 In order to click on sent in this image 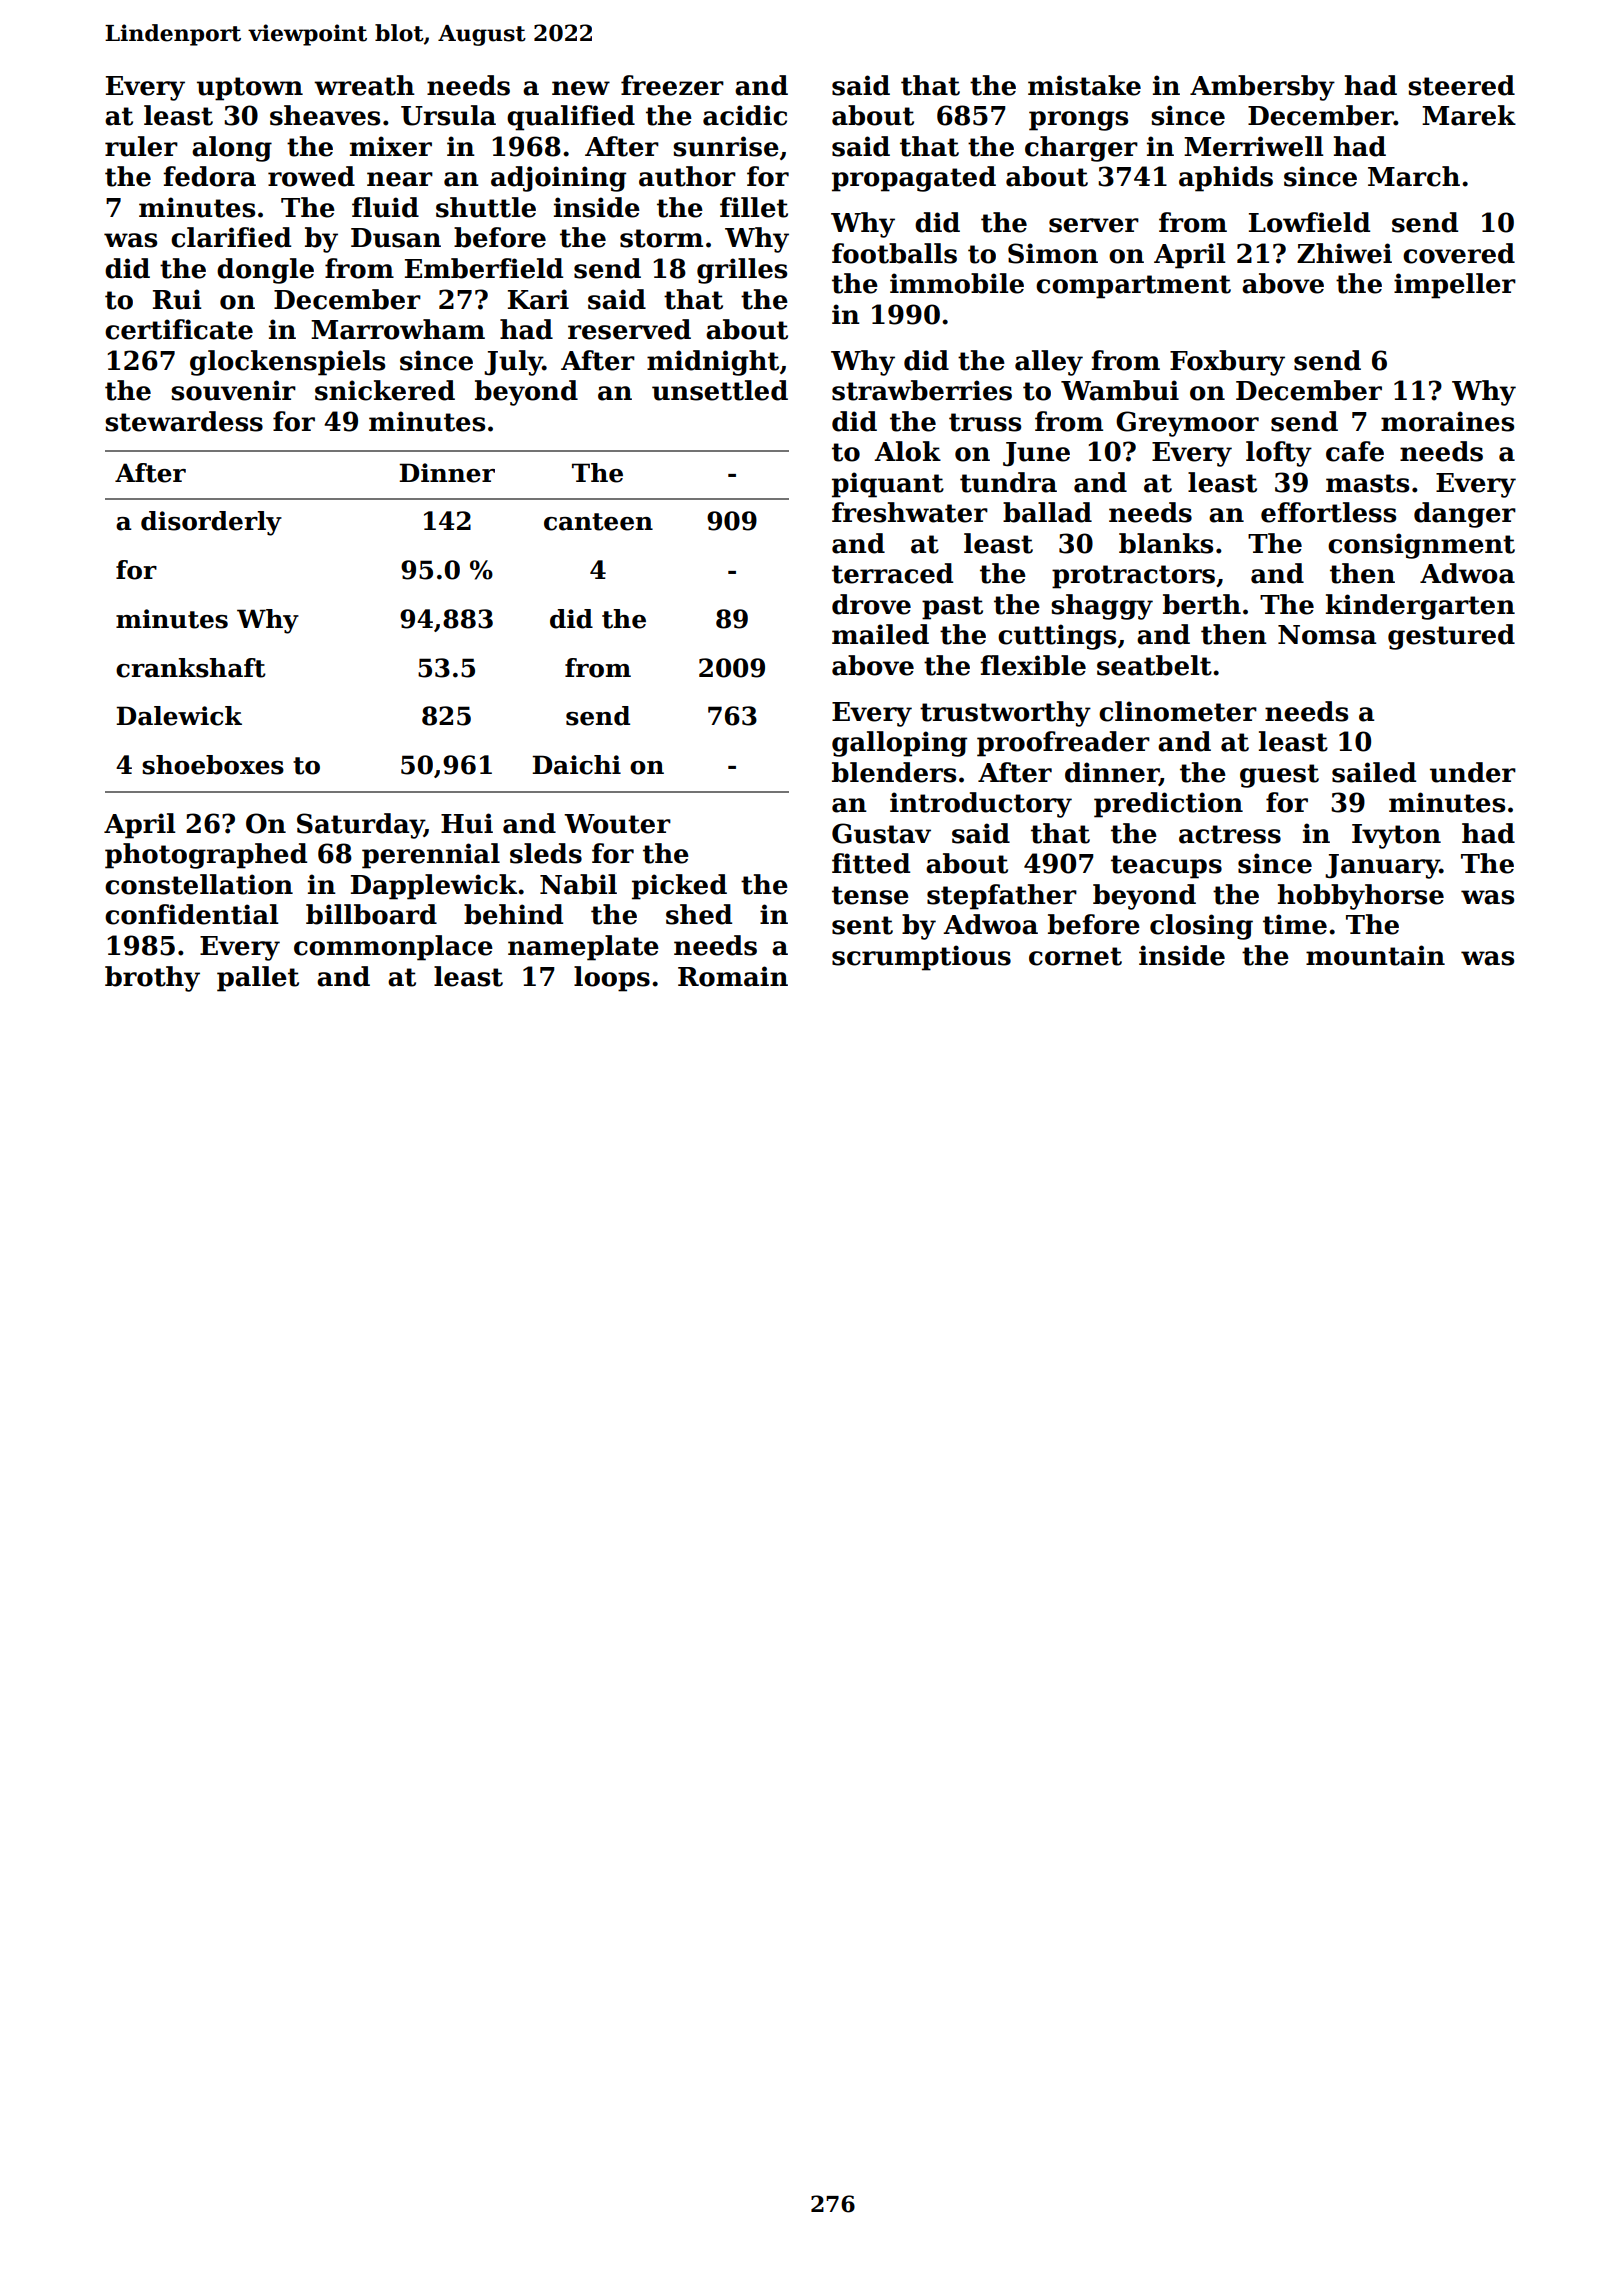, I will do `click(862, 925)`.
